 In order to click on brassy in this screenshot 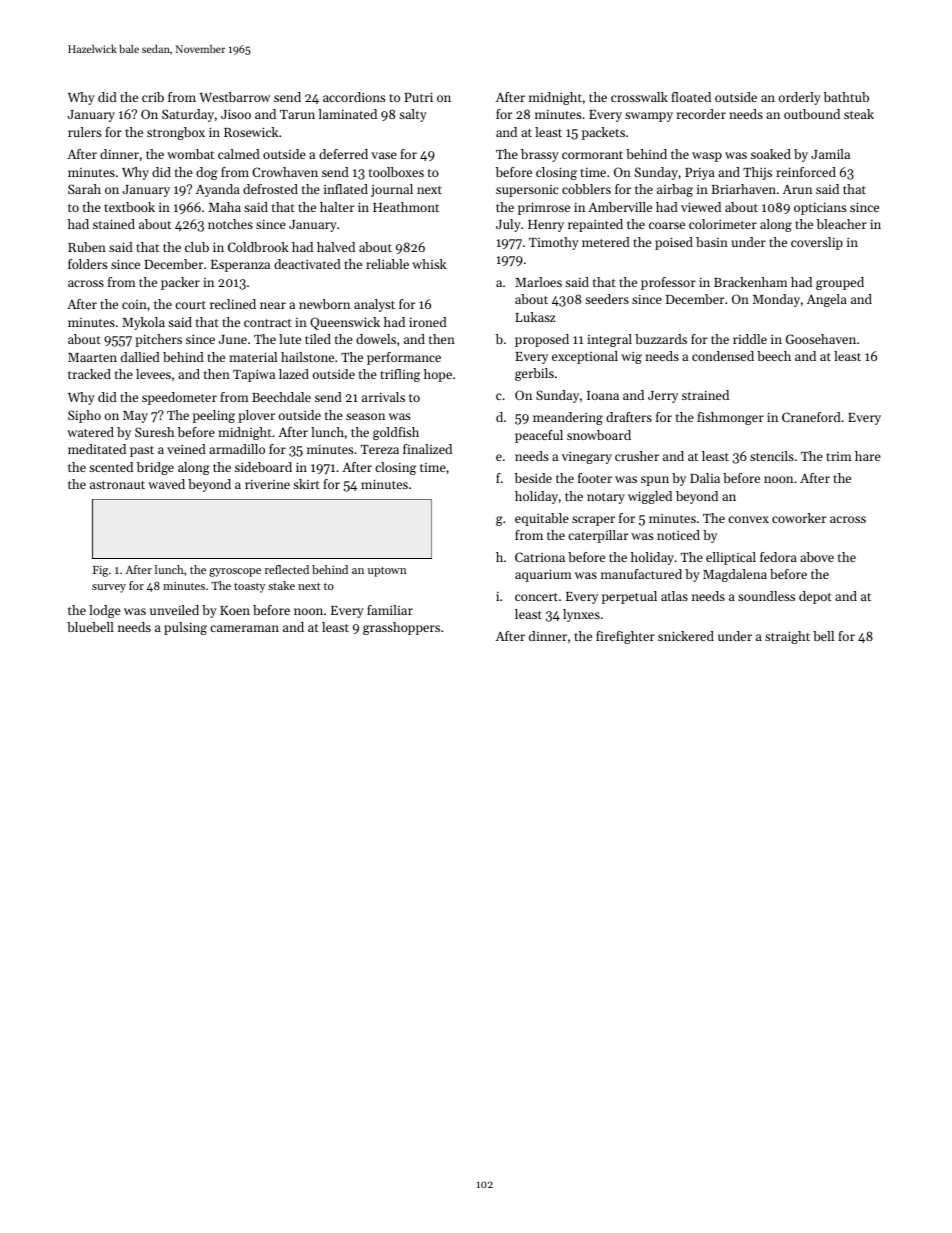, I will do `click(540, 155)`.
